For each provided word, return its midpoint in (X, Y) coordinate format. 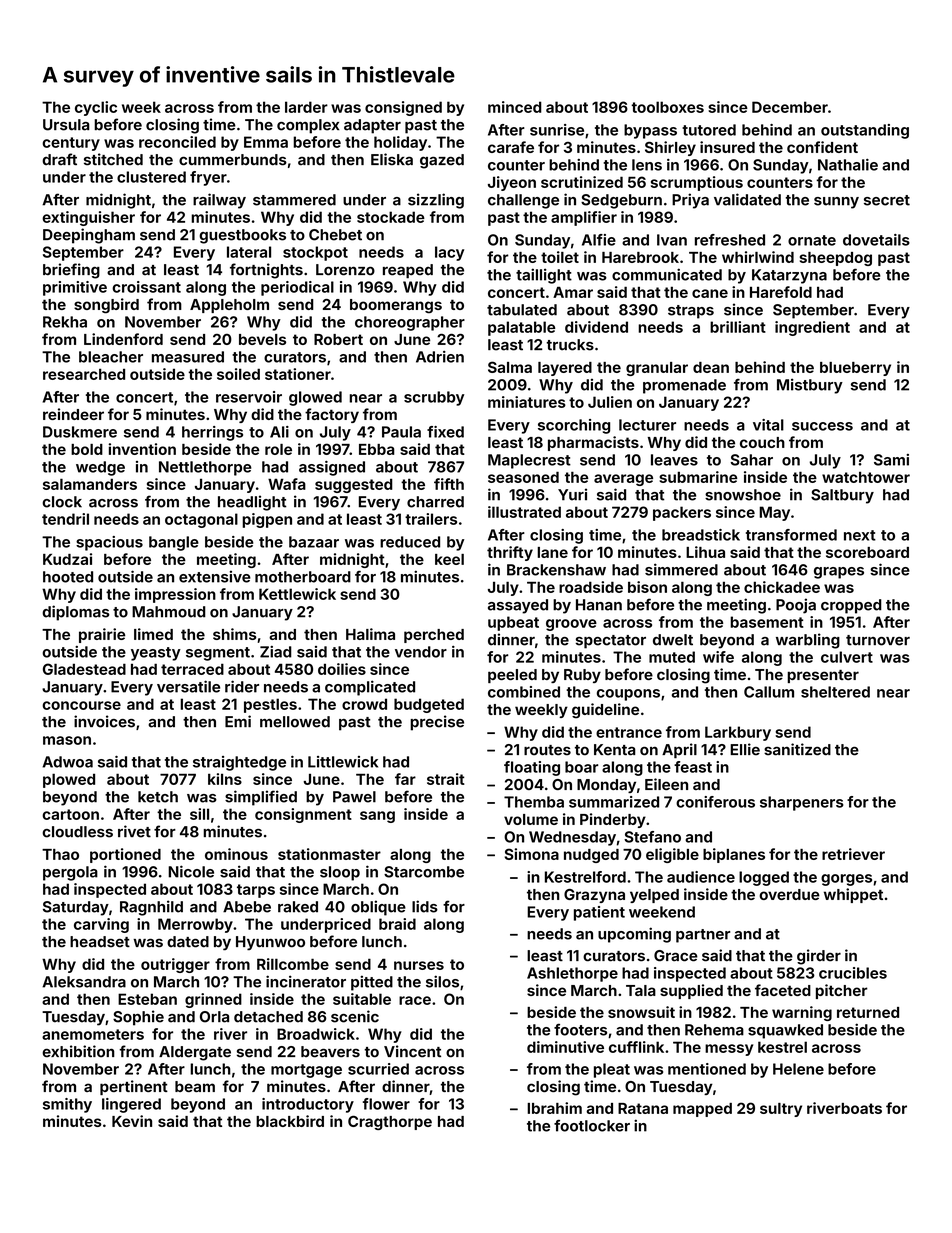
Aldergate (195, 1053)
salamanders (90, 484)
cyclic (96, 108)
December (790, 107)
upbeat (513, 623)
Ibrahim (554, 1108)
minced (515, 107)
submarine (698, 477)
